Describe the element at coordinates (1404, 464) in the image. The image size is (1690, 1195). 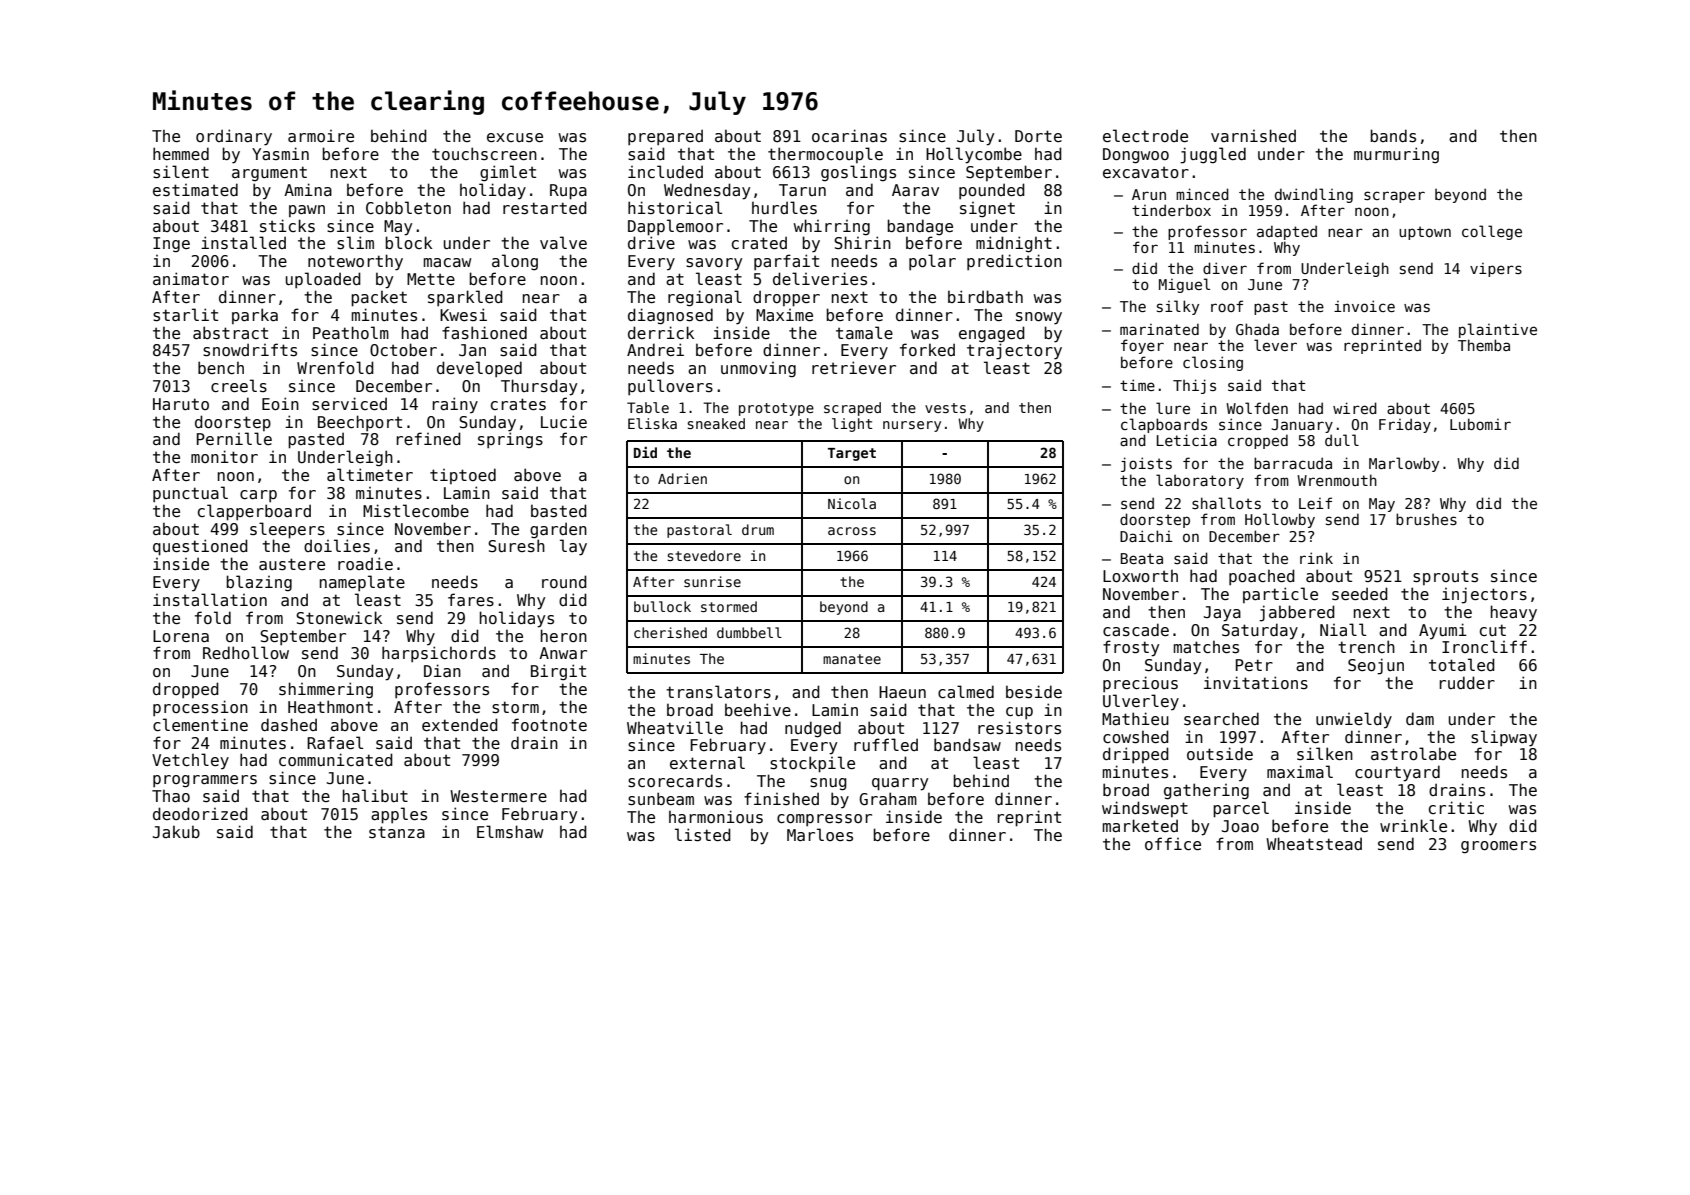
I see `Marlowby` at that location.
